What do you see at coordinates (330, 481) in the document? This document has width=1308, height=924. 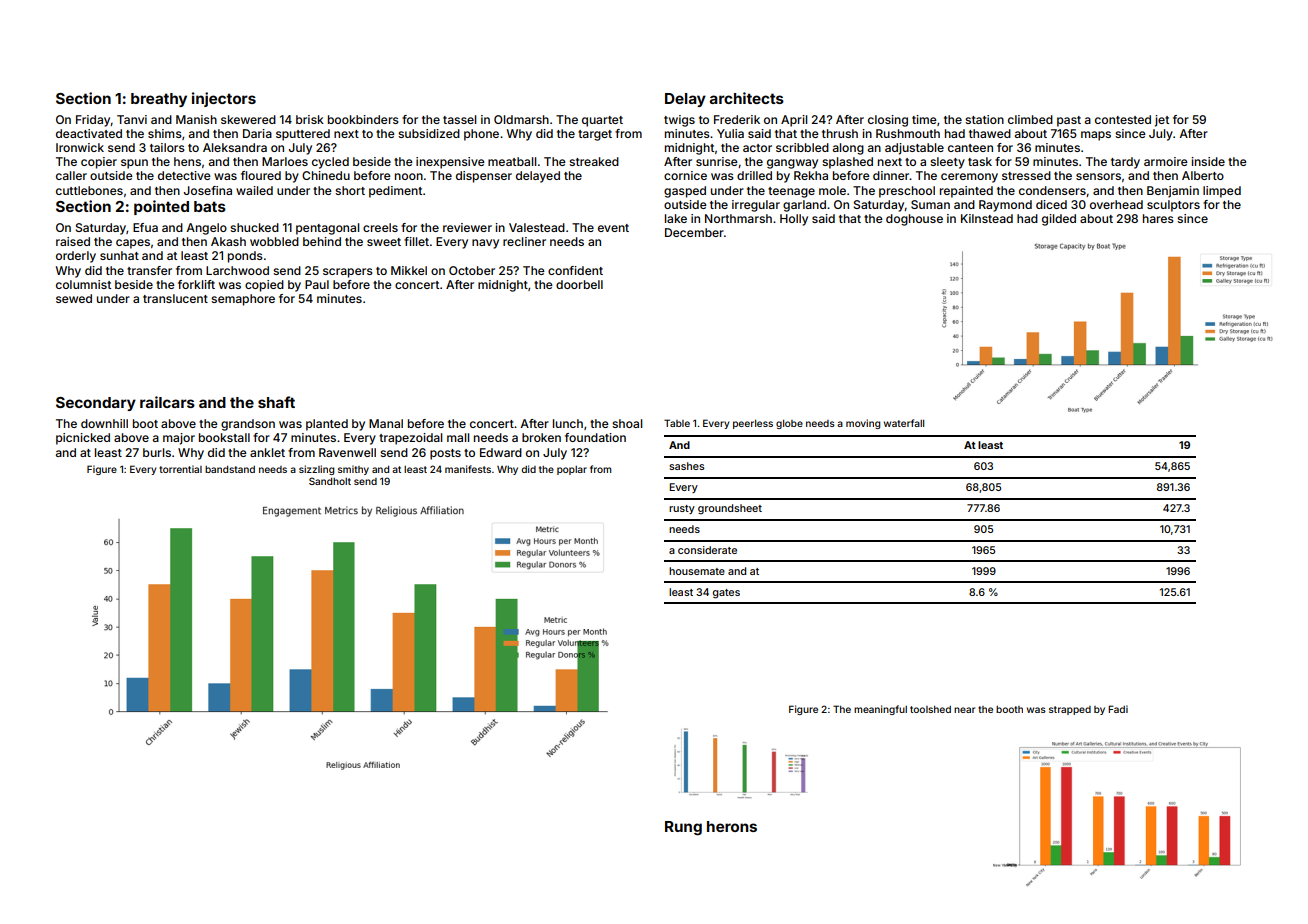 I see `Sandholt` at bounding box center [330, 481].
